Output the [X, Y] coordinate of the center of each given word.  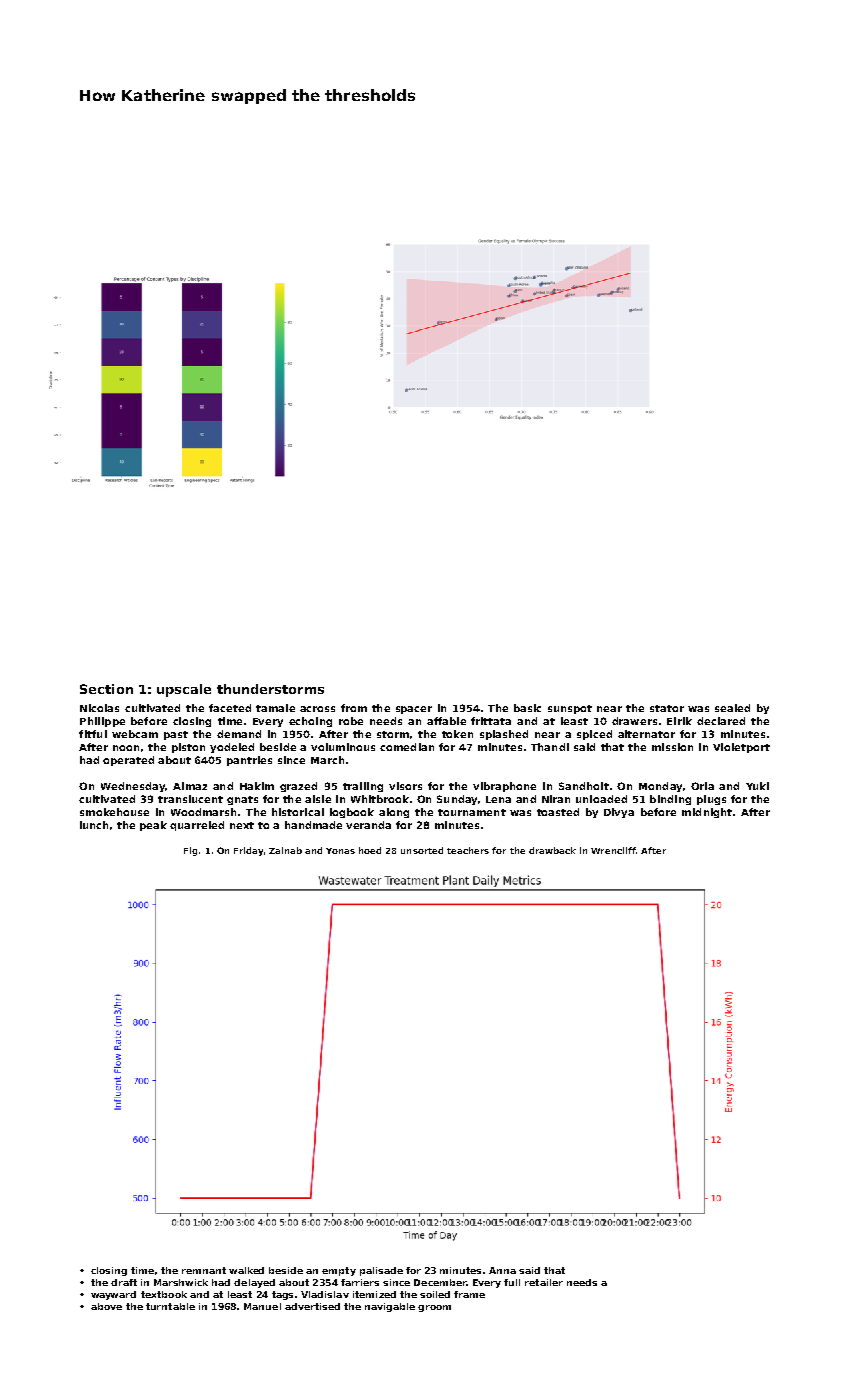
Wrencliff [613, 850]
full [512, 1282]
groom [434, 1308]
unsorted [422, 850]
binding [670, 800]
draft [124, 1282]
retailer [544, 1282]
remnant [204, 1270]
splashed [504, 735]
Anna [502, 1270]
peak [153, 826]
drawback [552, 850]
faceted [230, 708]
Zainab [285, 850]
